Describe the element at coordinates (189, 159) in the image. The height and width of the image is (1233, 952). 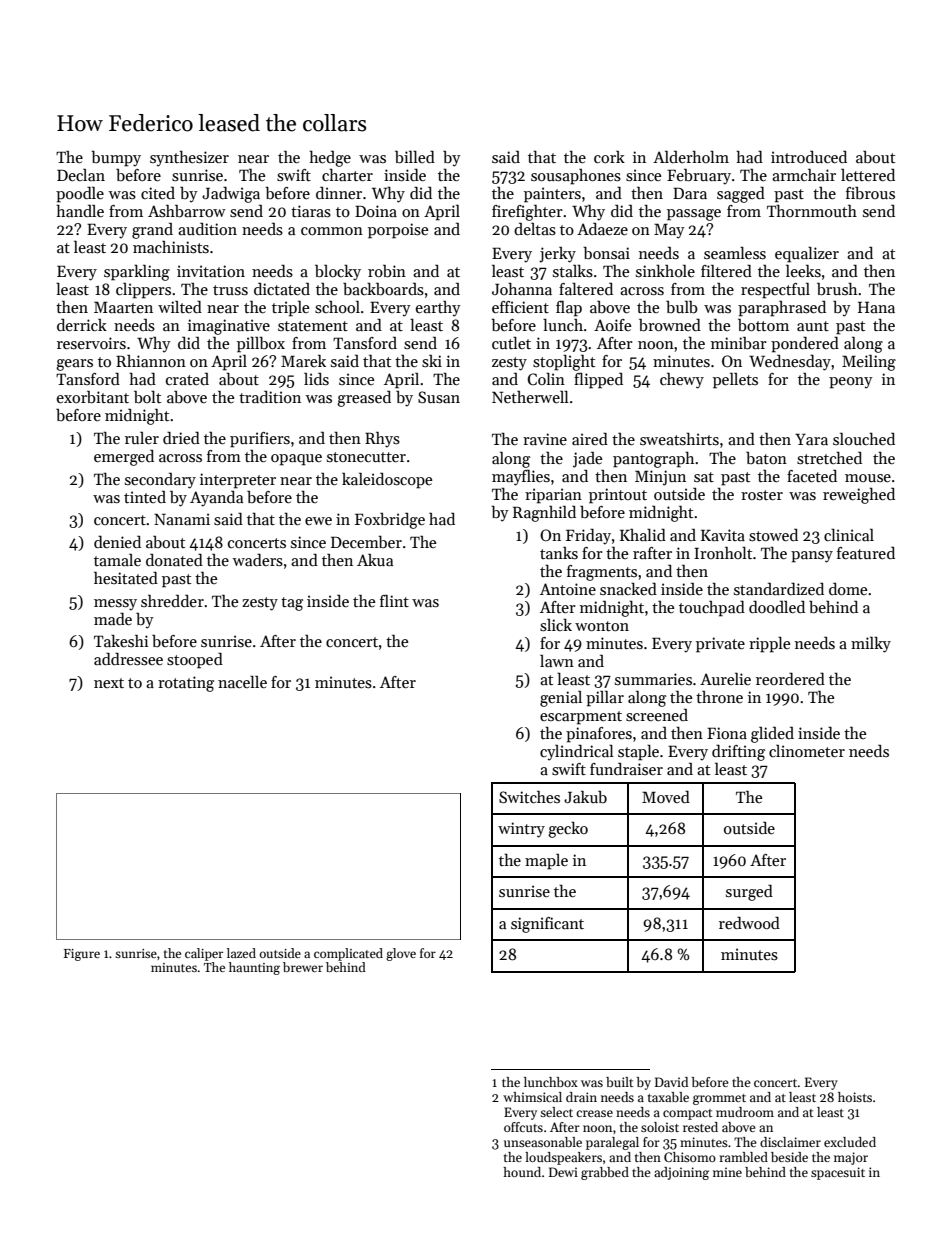
I see `synthesizer` at that location.
